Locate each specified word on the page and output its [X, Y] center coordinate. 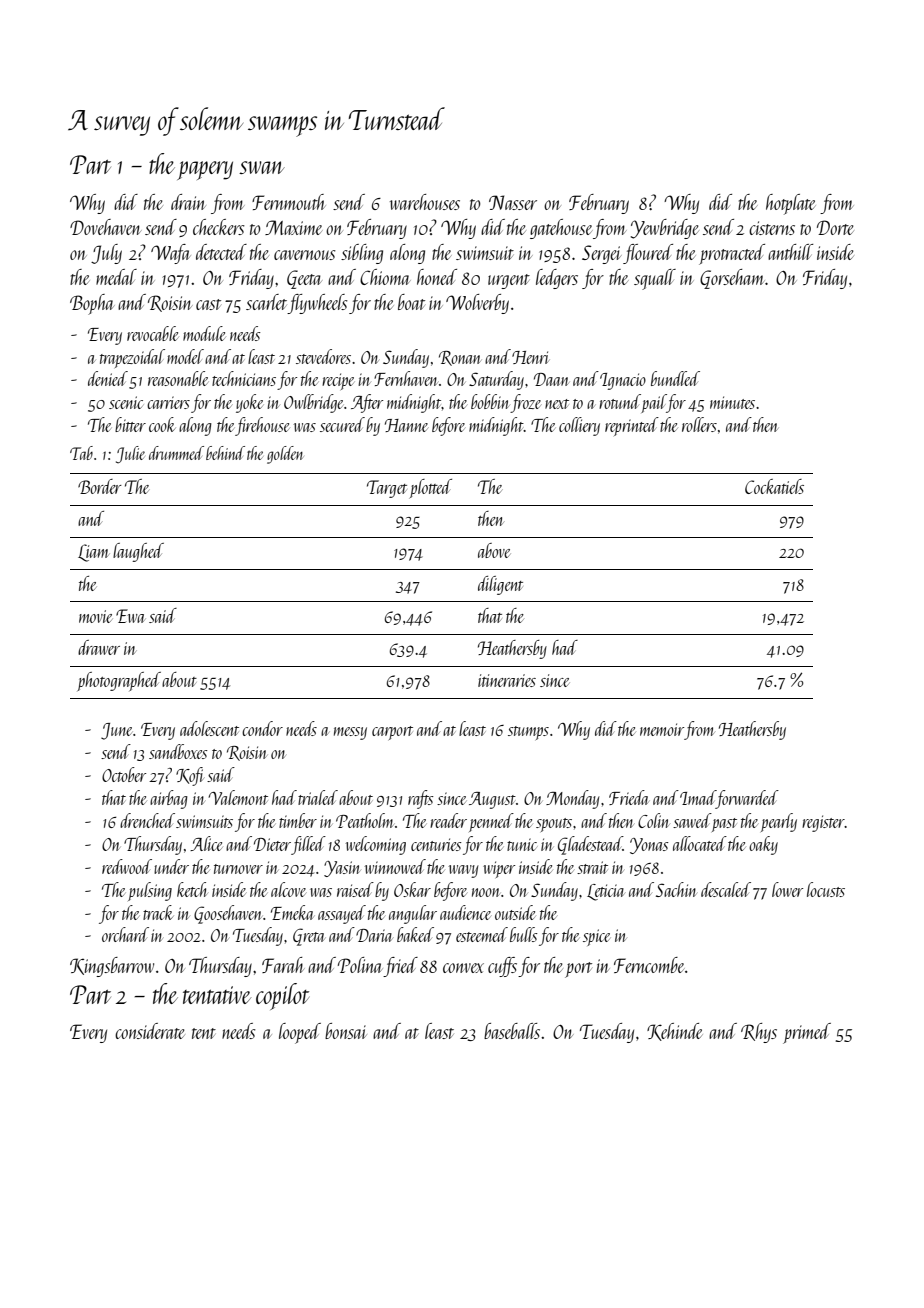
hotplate [791, 204]
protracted [732, 254]
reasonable [178, 378]
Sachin [676, 889]
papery [205, 170]
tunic [522, 844]
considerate [150, 1031]
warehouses [425, 202]
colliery [579, 426]
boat [411, 302]
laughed [138, 552]
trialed [318, 797]
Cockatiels [774, 486]
